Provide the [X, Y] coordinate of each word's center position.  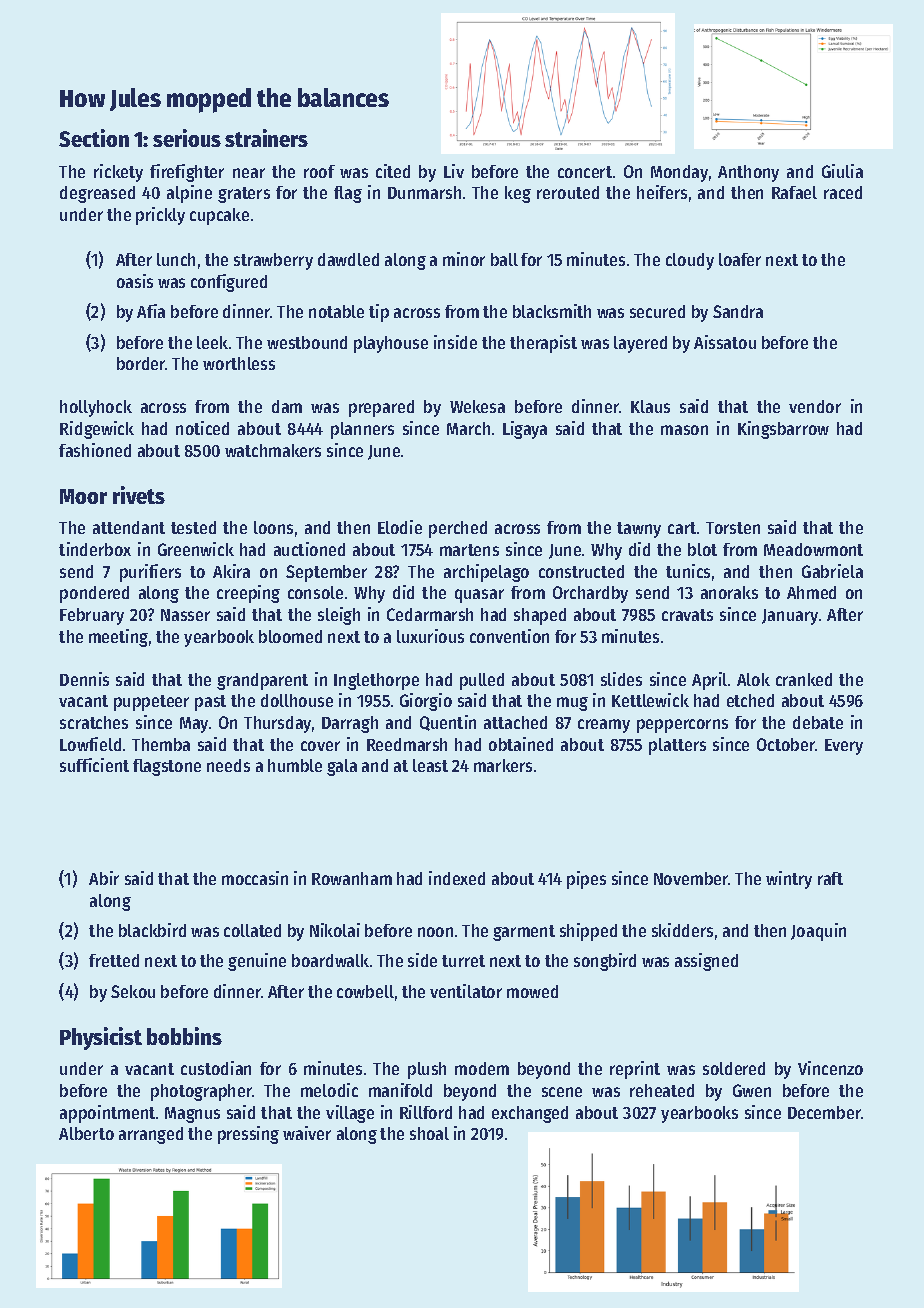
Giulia [842, 171]
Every [844, 747]
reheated [662, 1090]
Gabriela [832, 571]
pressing [248, 1135]
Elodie [400, 527]
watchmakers [273, 450]
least [430, 765]
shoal [429, 1133]
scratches [94, 722]
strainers [266, 138]
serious [187, 138]
